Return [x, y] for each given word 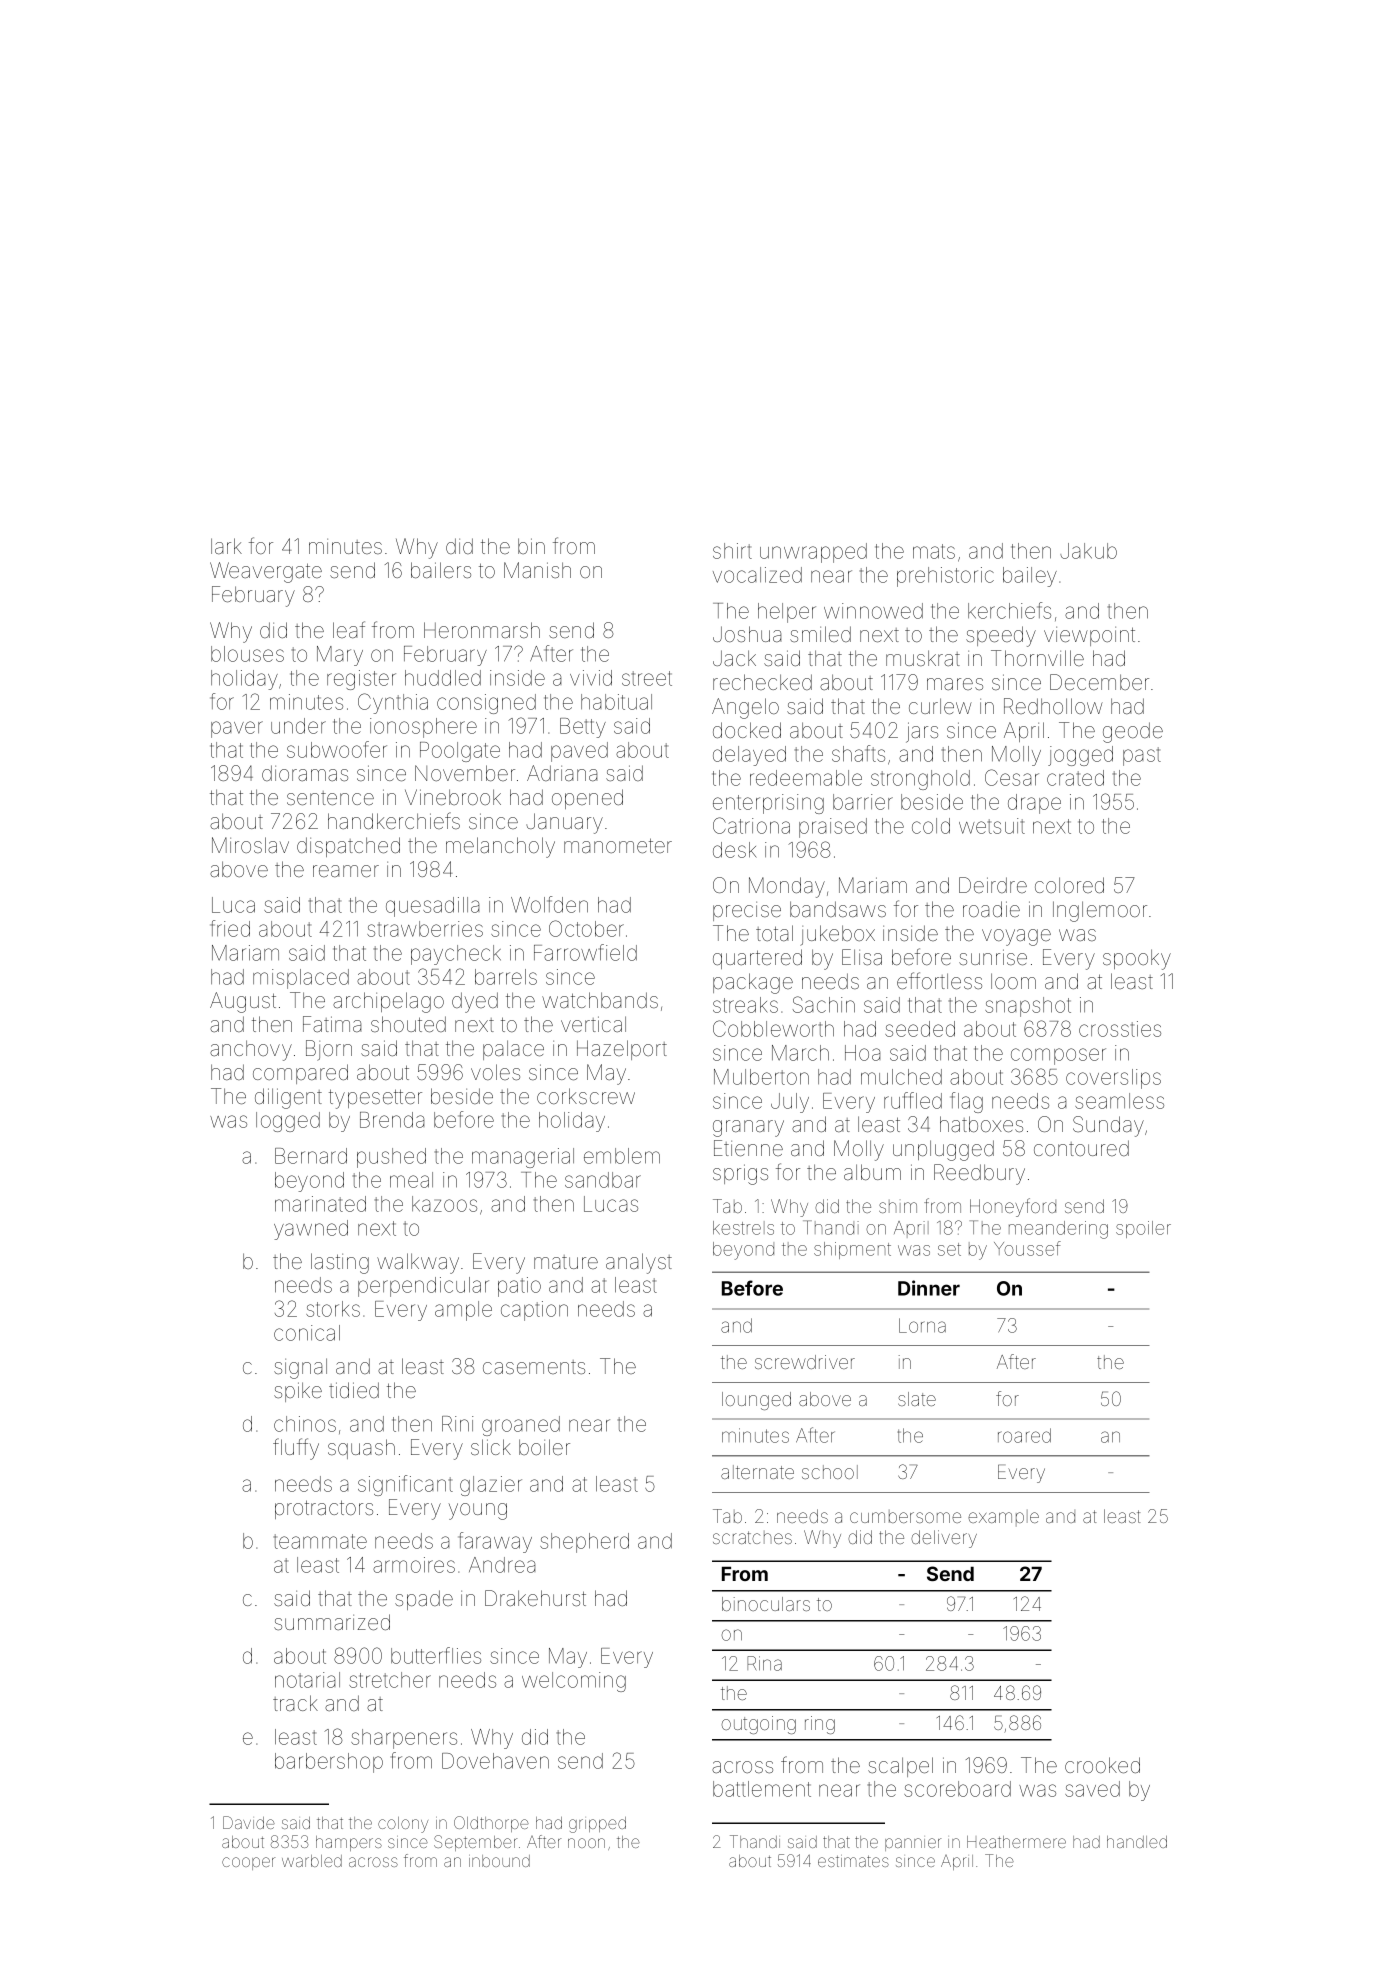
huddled [443, 678]
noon [586, 1843]
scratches [752, 1537]
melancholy [500, 847]
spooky [1137, 959]
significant [405, 1485]
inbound [499, 1861]
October [586, 928]
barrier [863, 802]
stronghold [920, 780]
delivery [944, 1539]
